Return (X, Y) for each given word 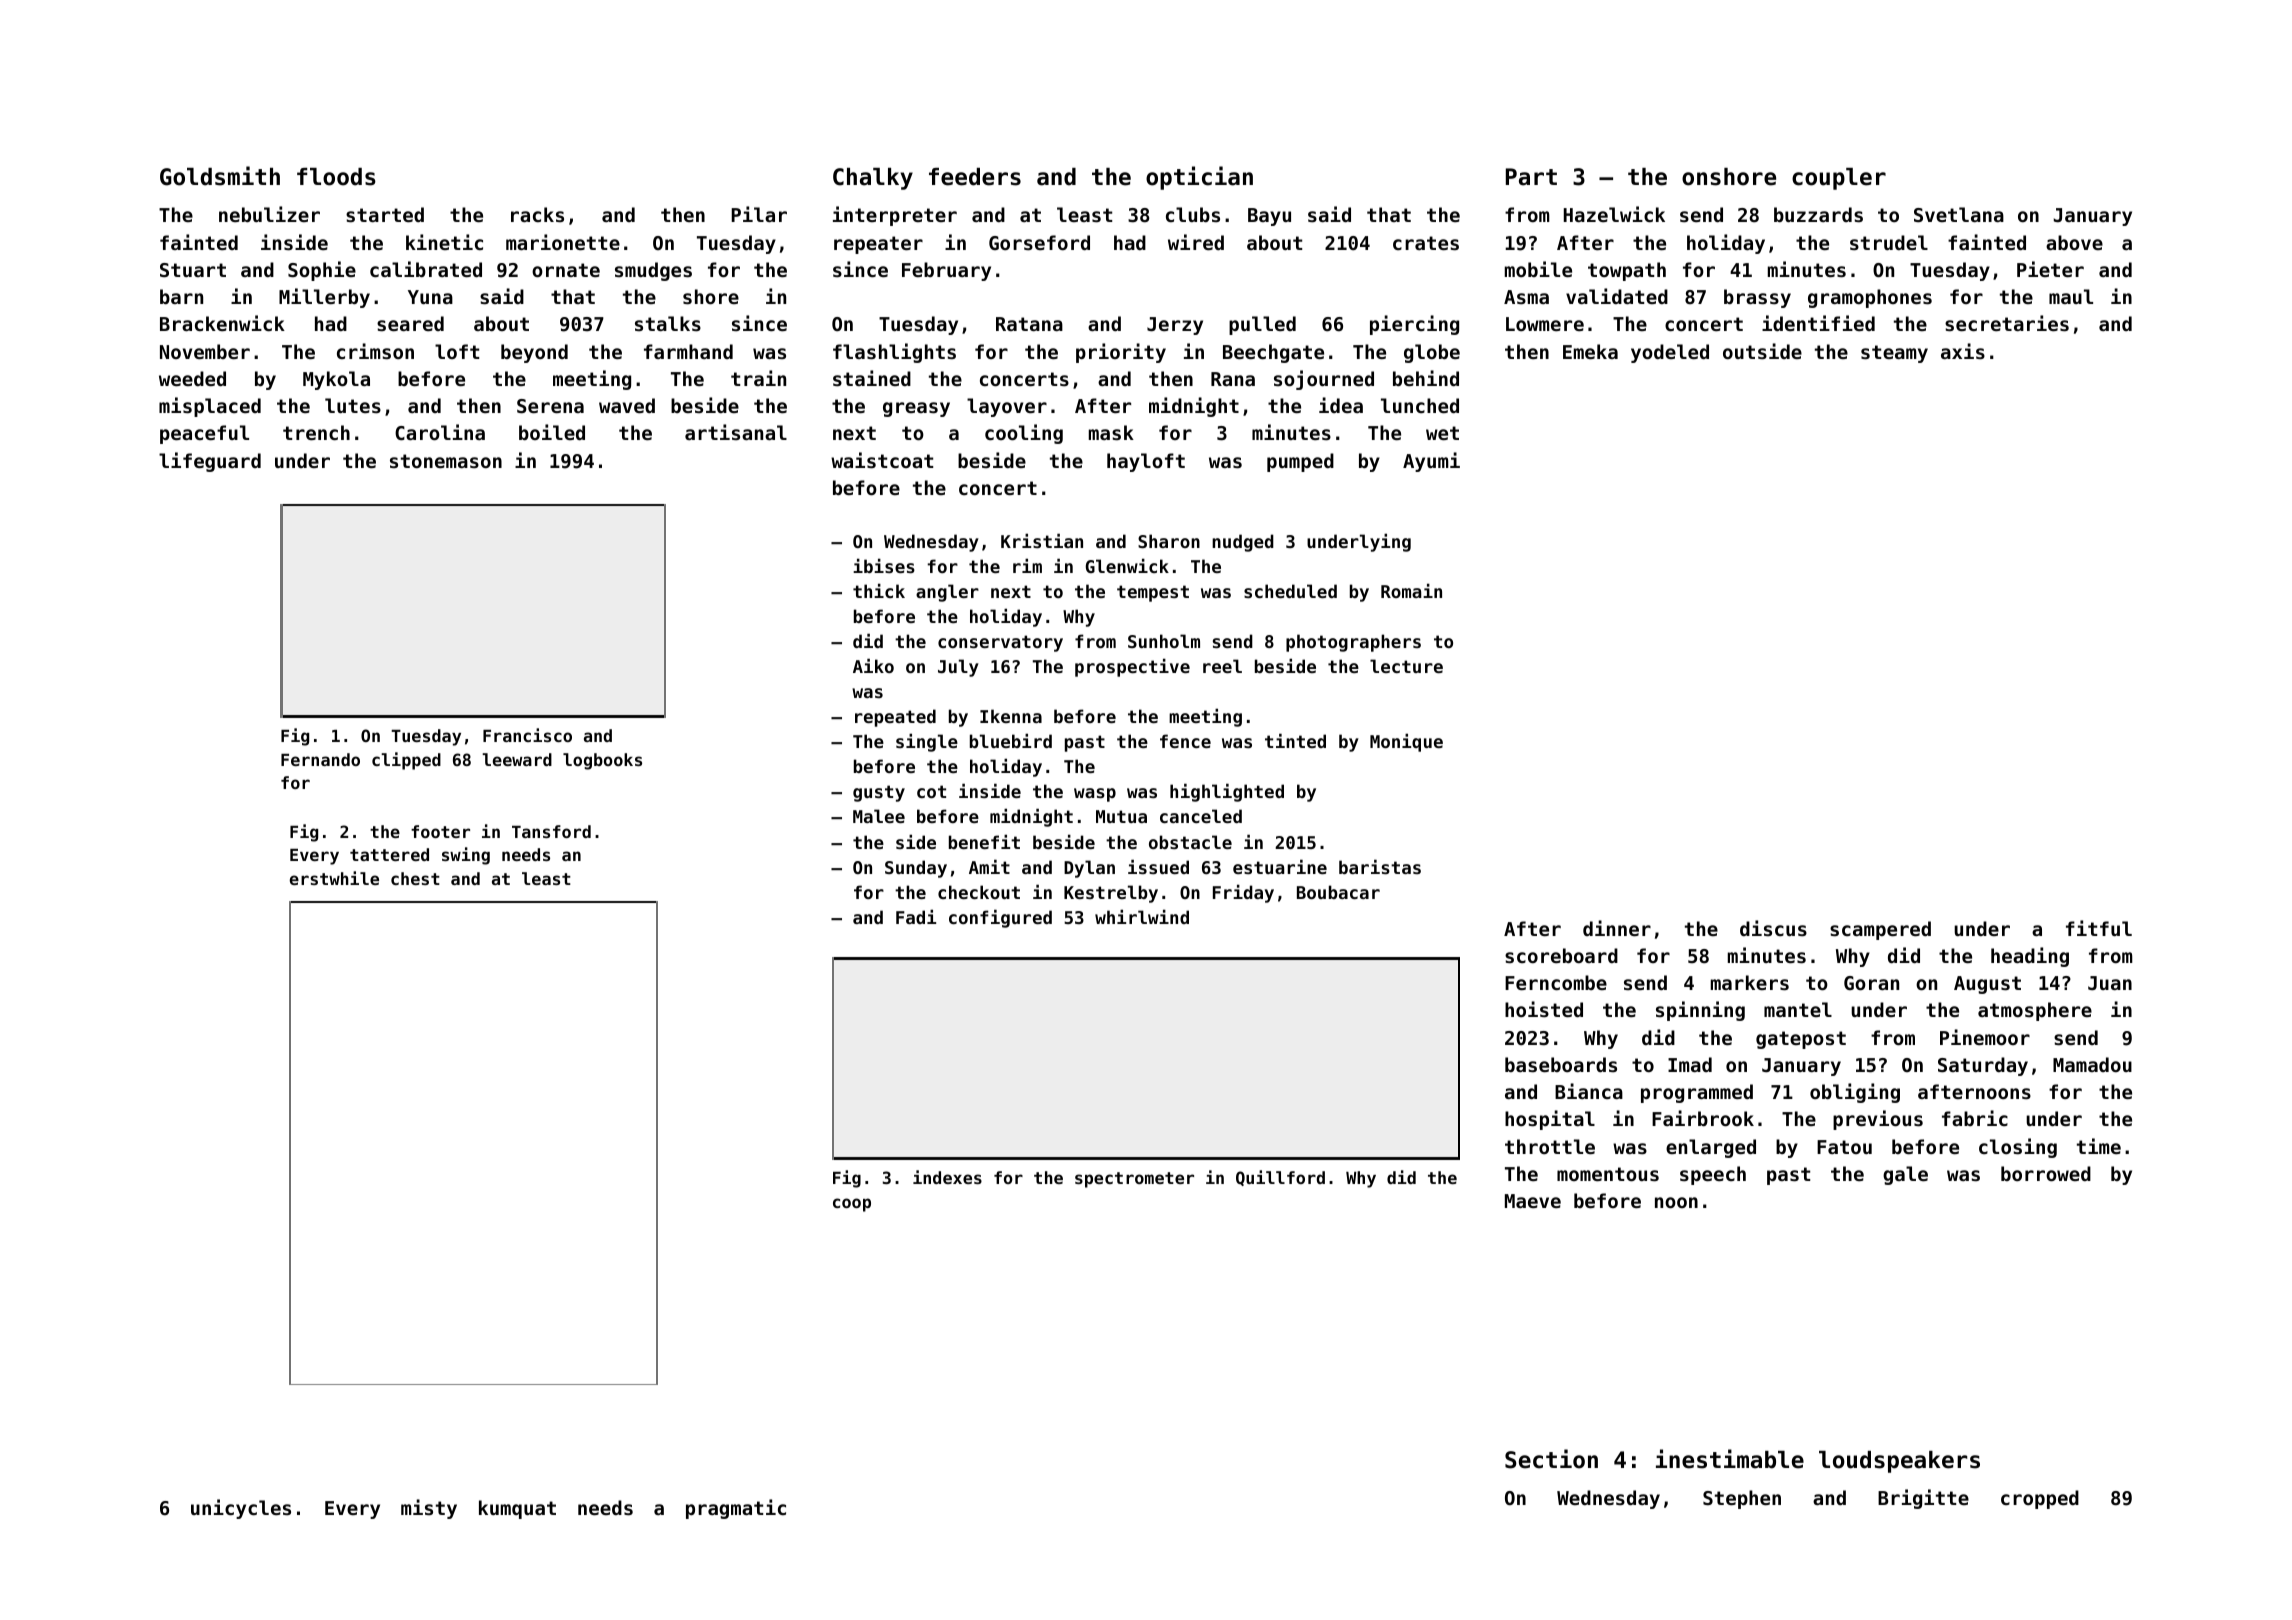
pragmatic (736, 1509)
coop (852, 1205)
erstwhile (334, 878)
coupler (1839, 179)
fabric (1975, 1118)
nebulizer (269, 214)
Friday (1243, 893)
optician (1199, 178)
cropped (2040, 1499)
